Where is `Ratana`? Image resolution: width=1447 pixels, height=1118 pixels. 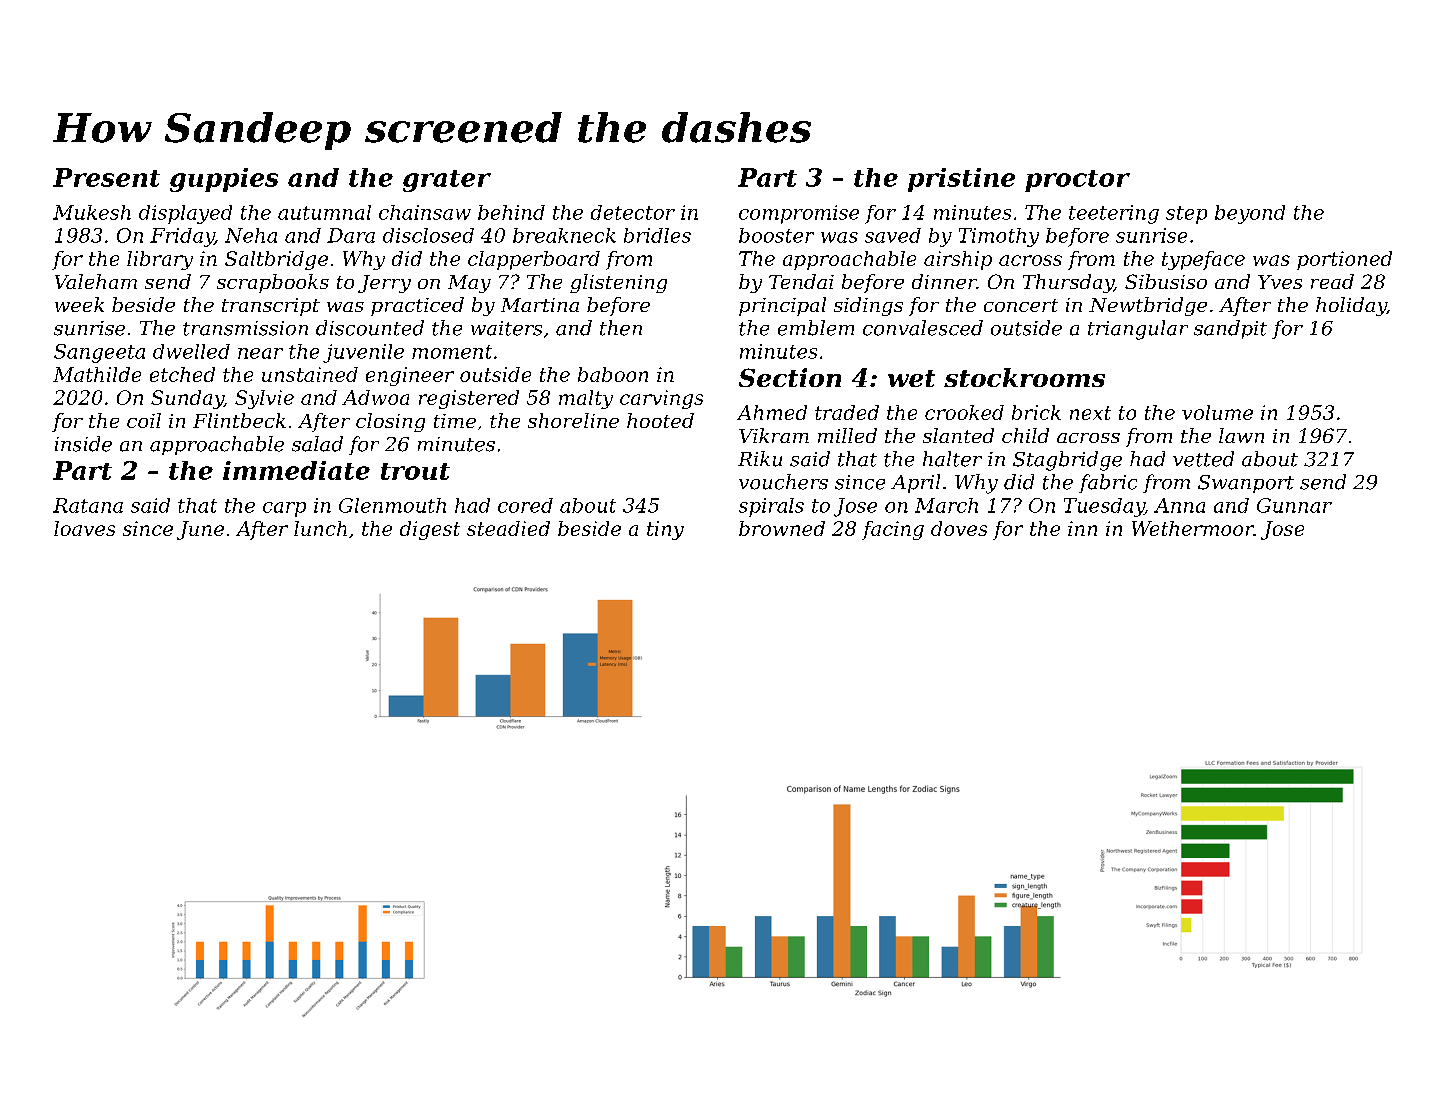
Ratana is located at coordinates (88, 505).
